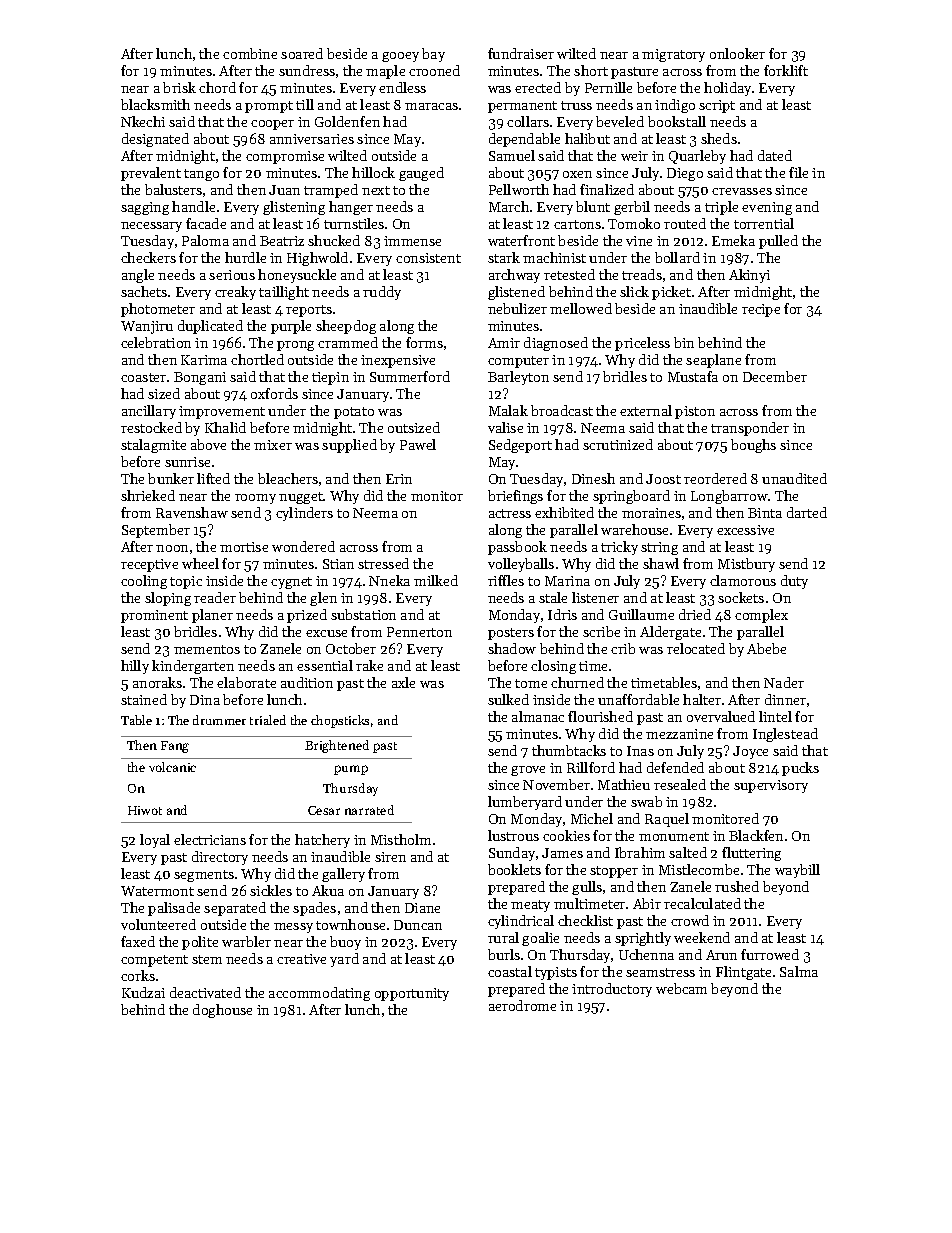 The height and width of the screenshot is (1233, 952). What do you see at coordinates (528, 771) in the screenshot?
I see `grove` at bounding box center [528, 771].
